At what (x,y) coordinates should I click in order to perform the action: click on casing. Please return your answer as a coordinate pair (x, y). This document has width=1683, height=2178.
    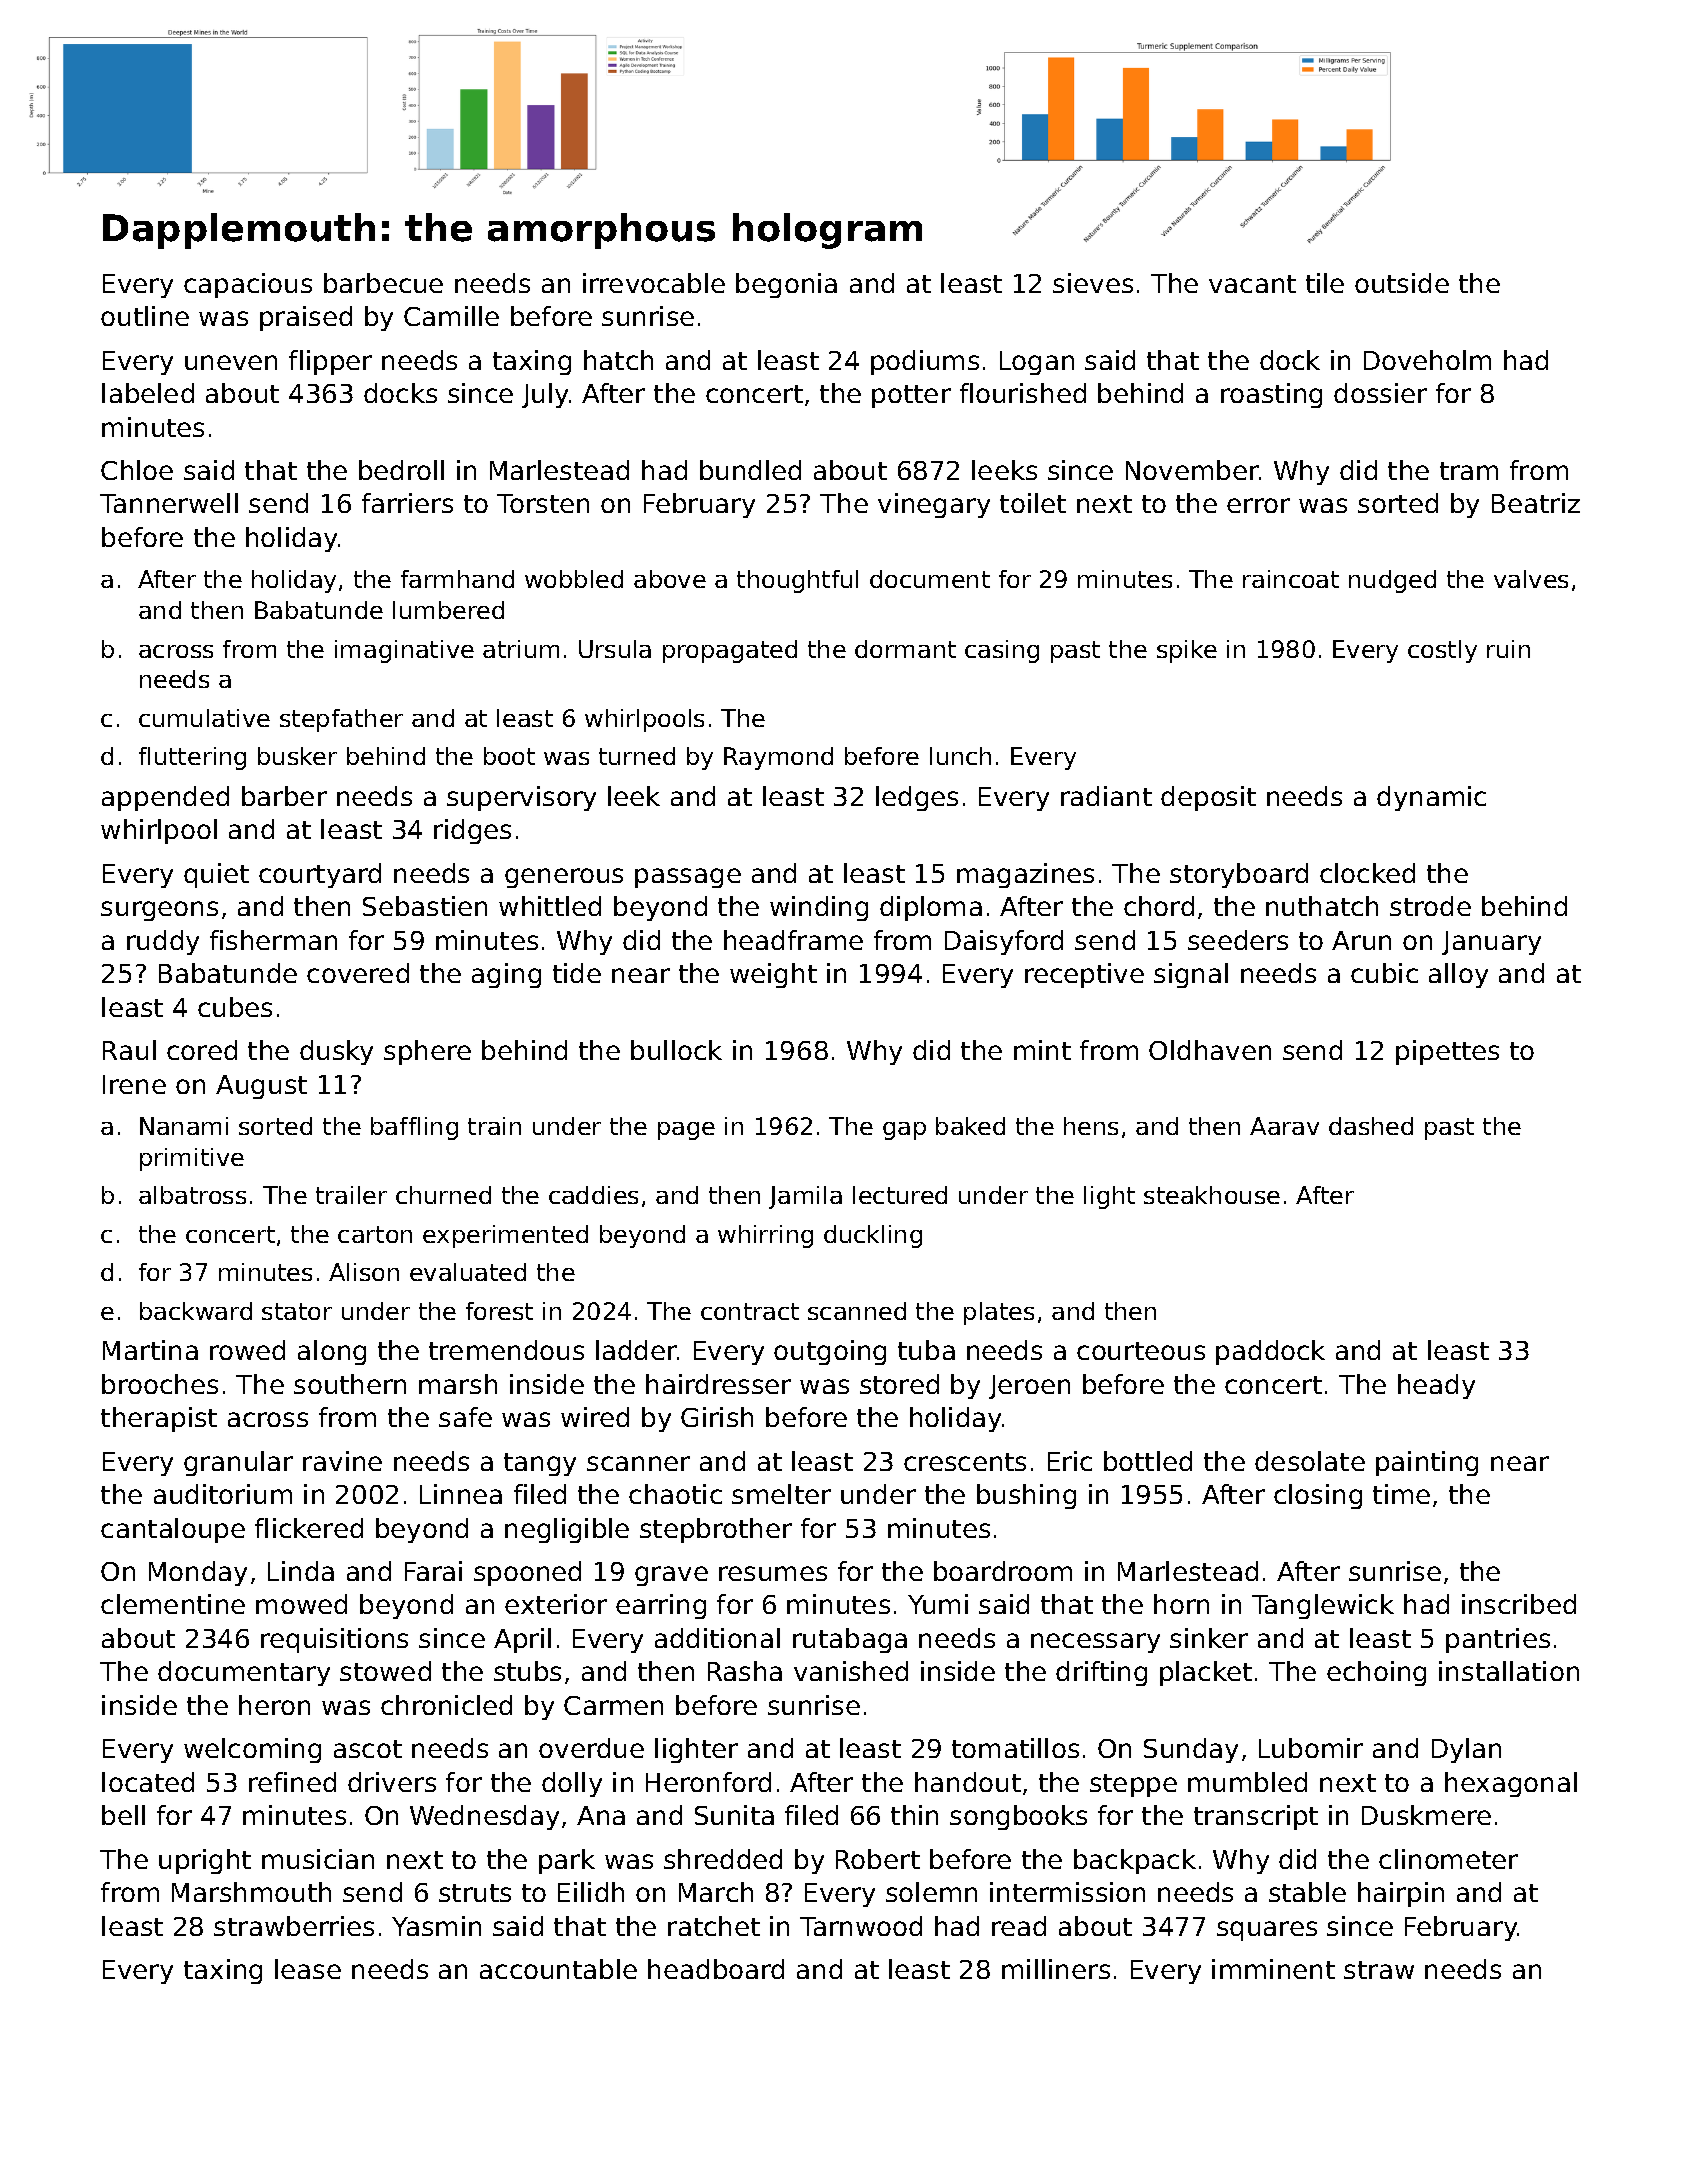
    Looking at the image, I should click on (1002, 651).
